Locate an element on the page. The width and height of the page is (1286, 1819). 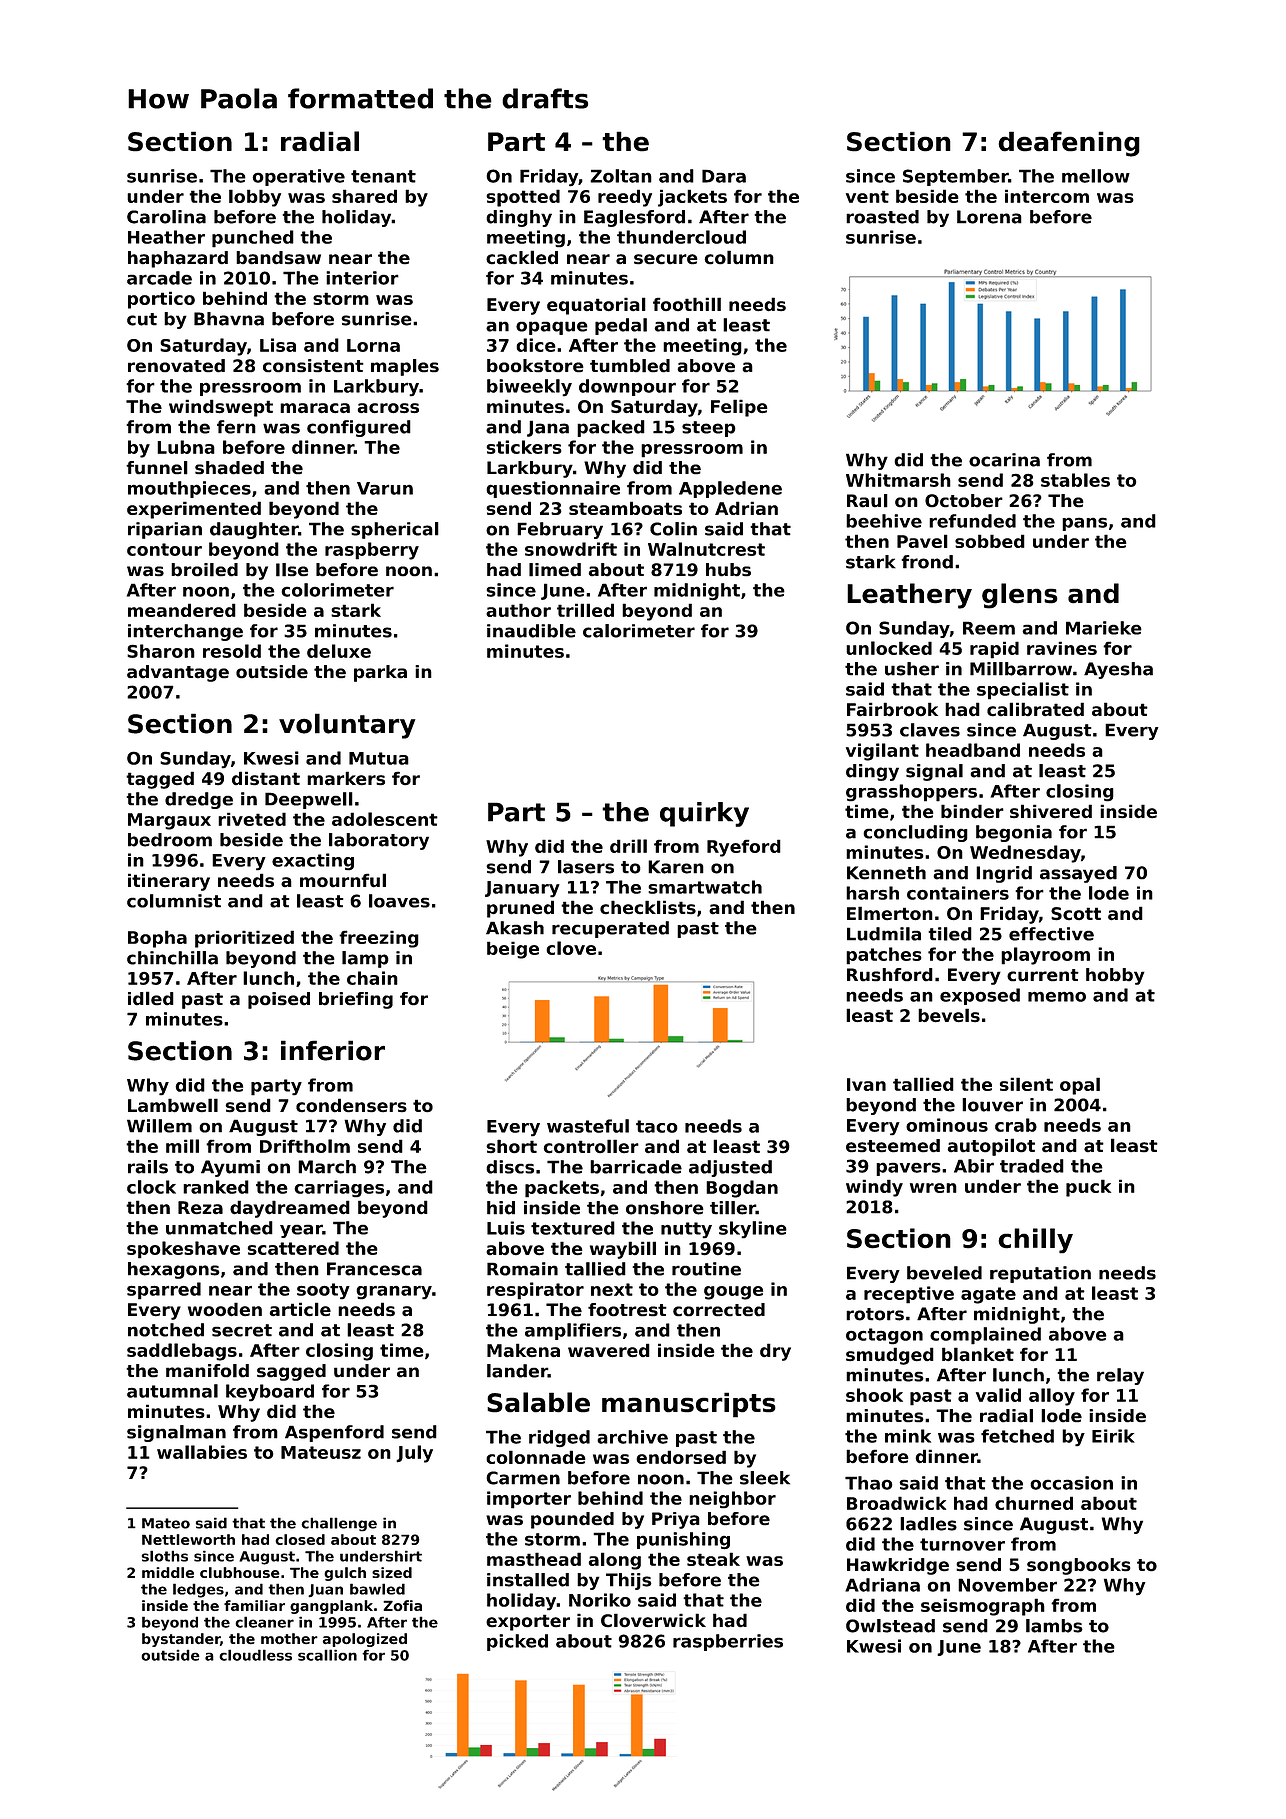
puck is located at coordinates (1088, 1188).
